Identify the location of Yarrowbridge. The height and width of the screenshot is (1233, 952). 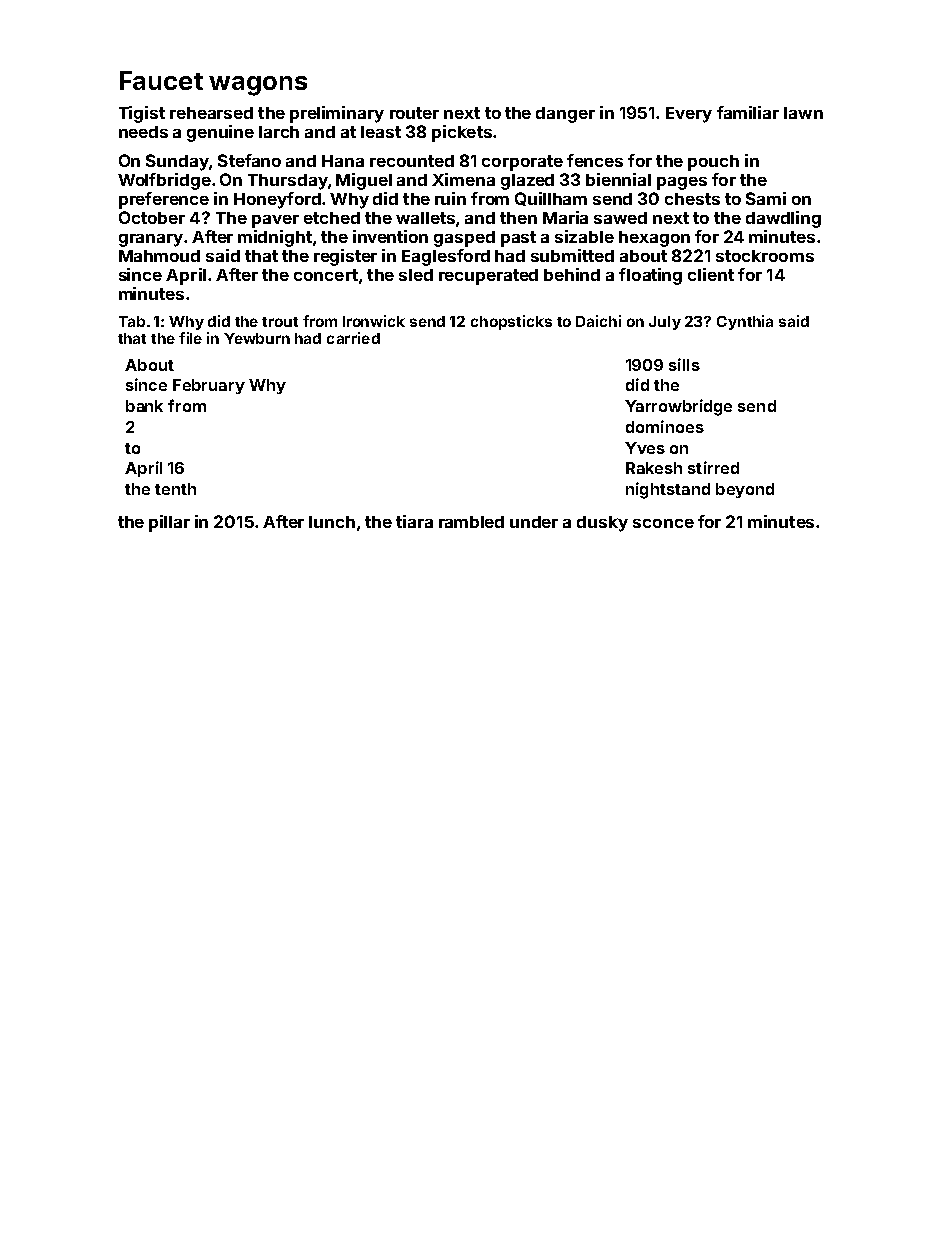
(678, 407).
